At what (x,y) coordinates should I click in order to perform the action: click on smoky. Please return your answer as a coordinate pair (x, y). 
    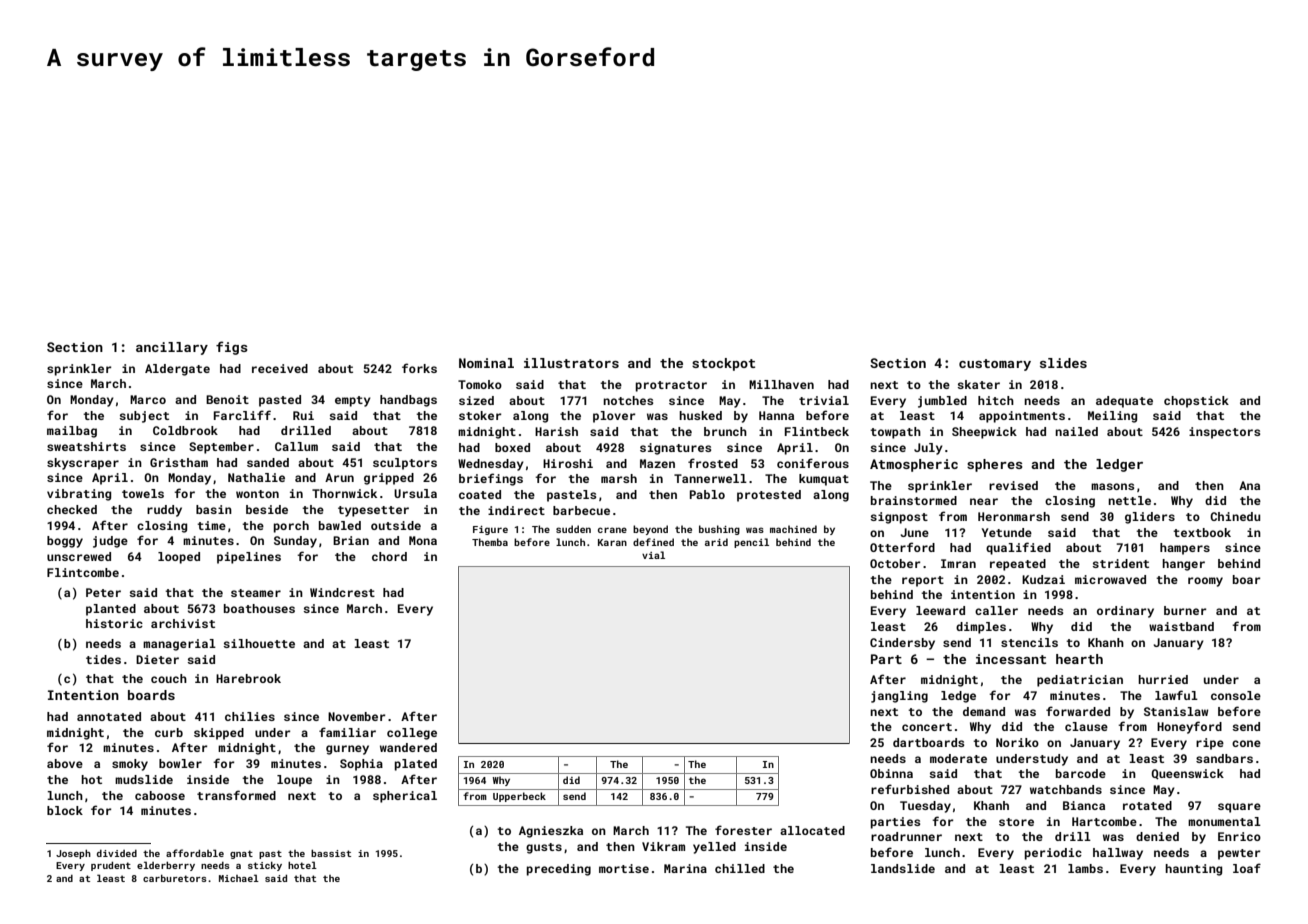
    Looking at the image, I should click on (130, 765).
